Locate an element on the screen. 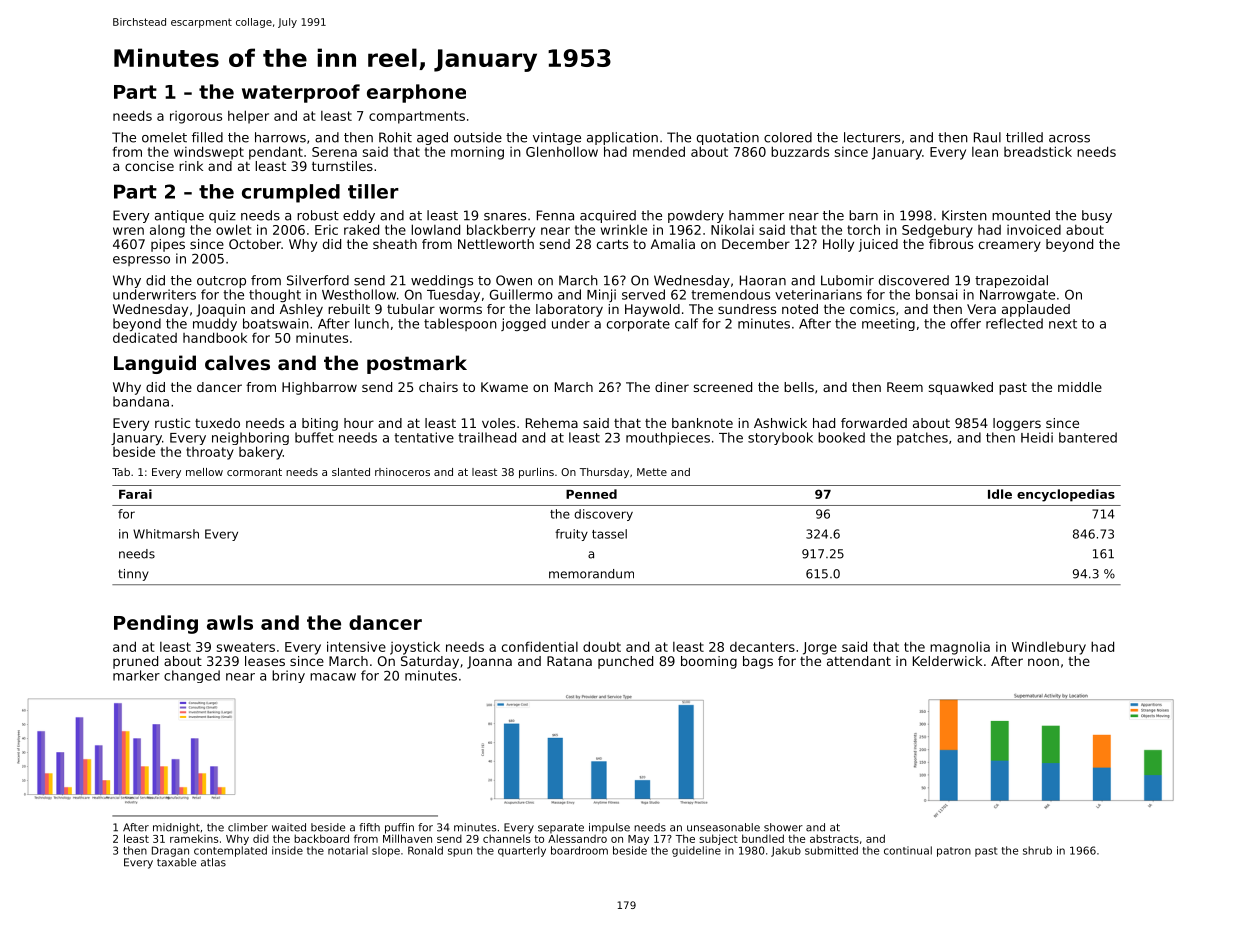 The width and height of the screenshot is (1233, 952). breadstick is located at coordinates (1038, 151).
